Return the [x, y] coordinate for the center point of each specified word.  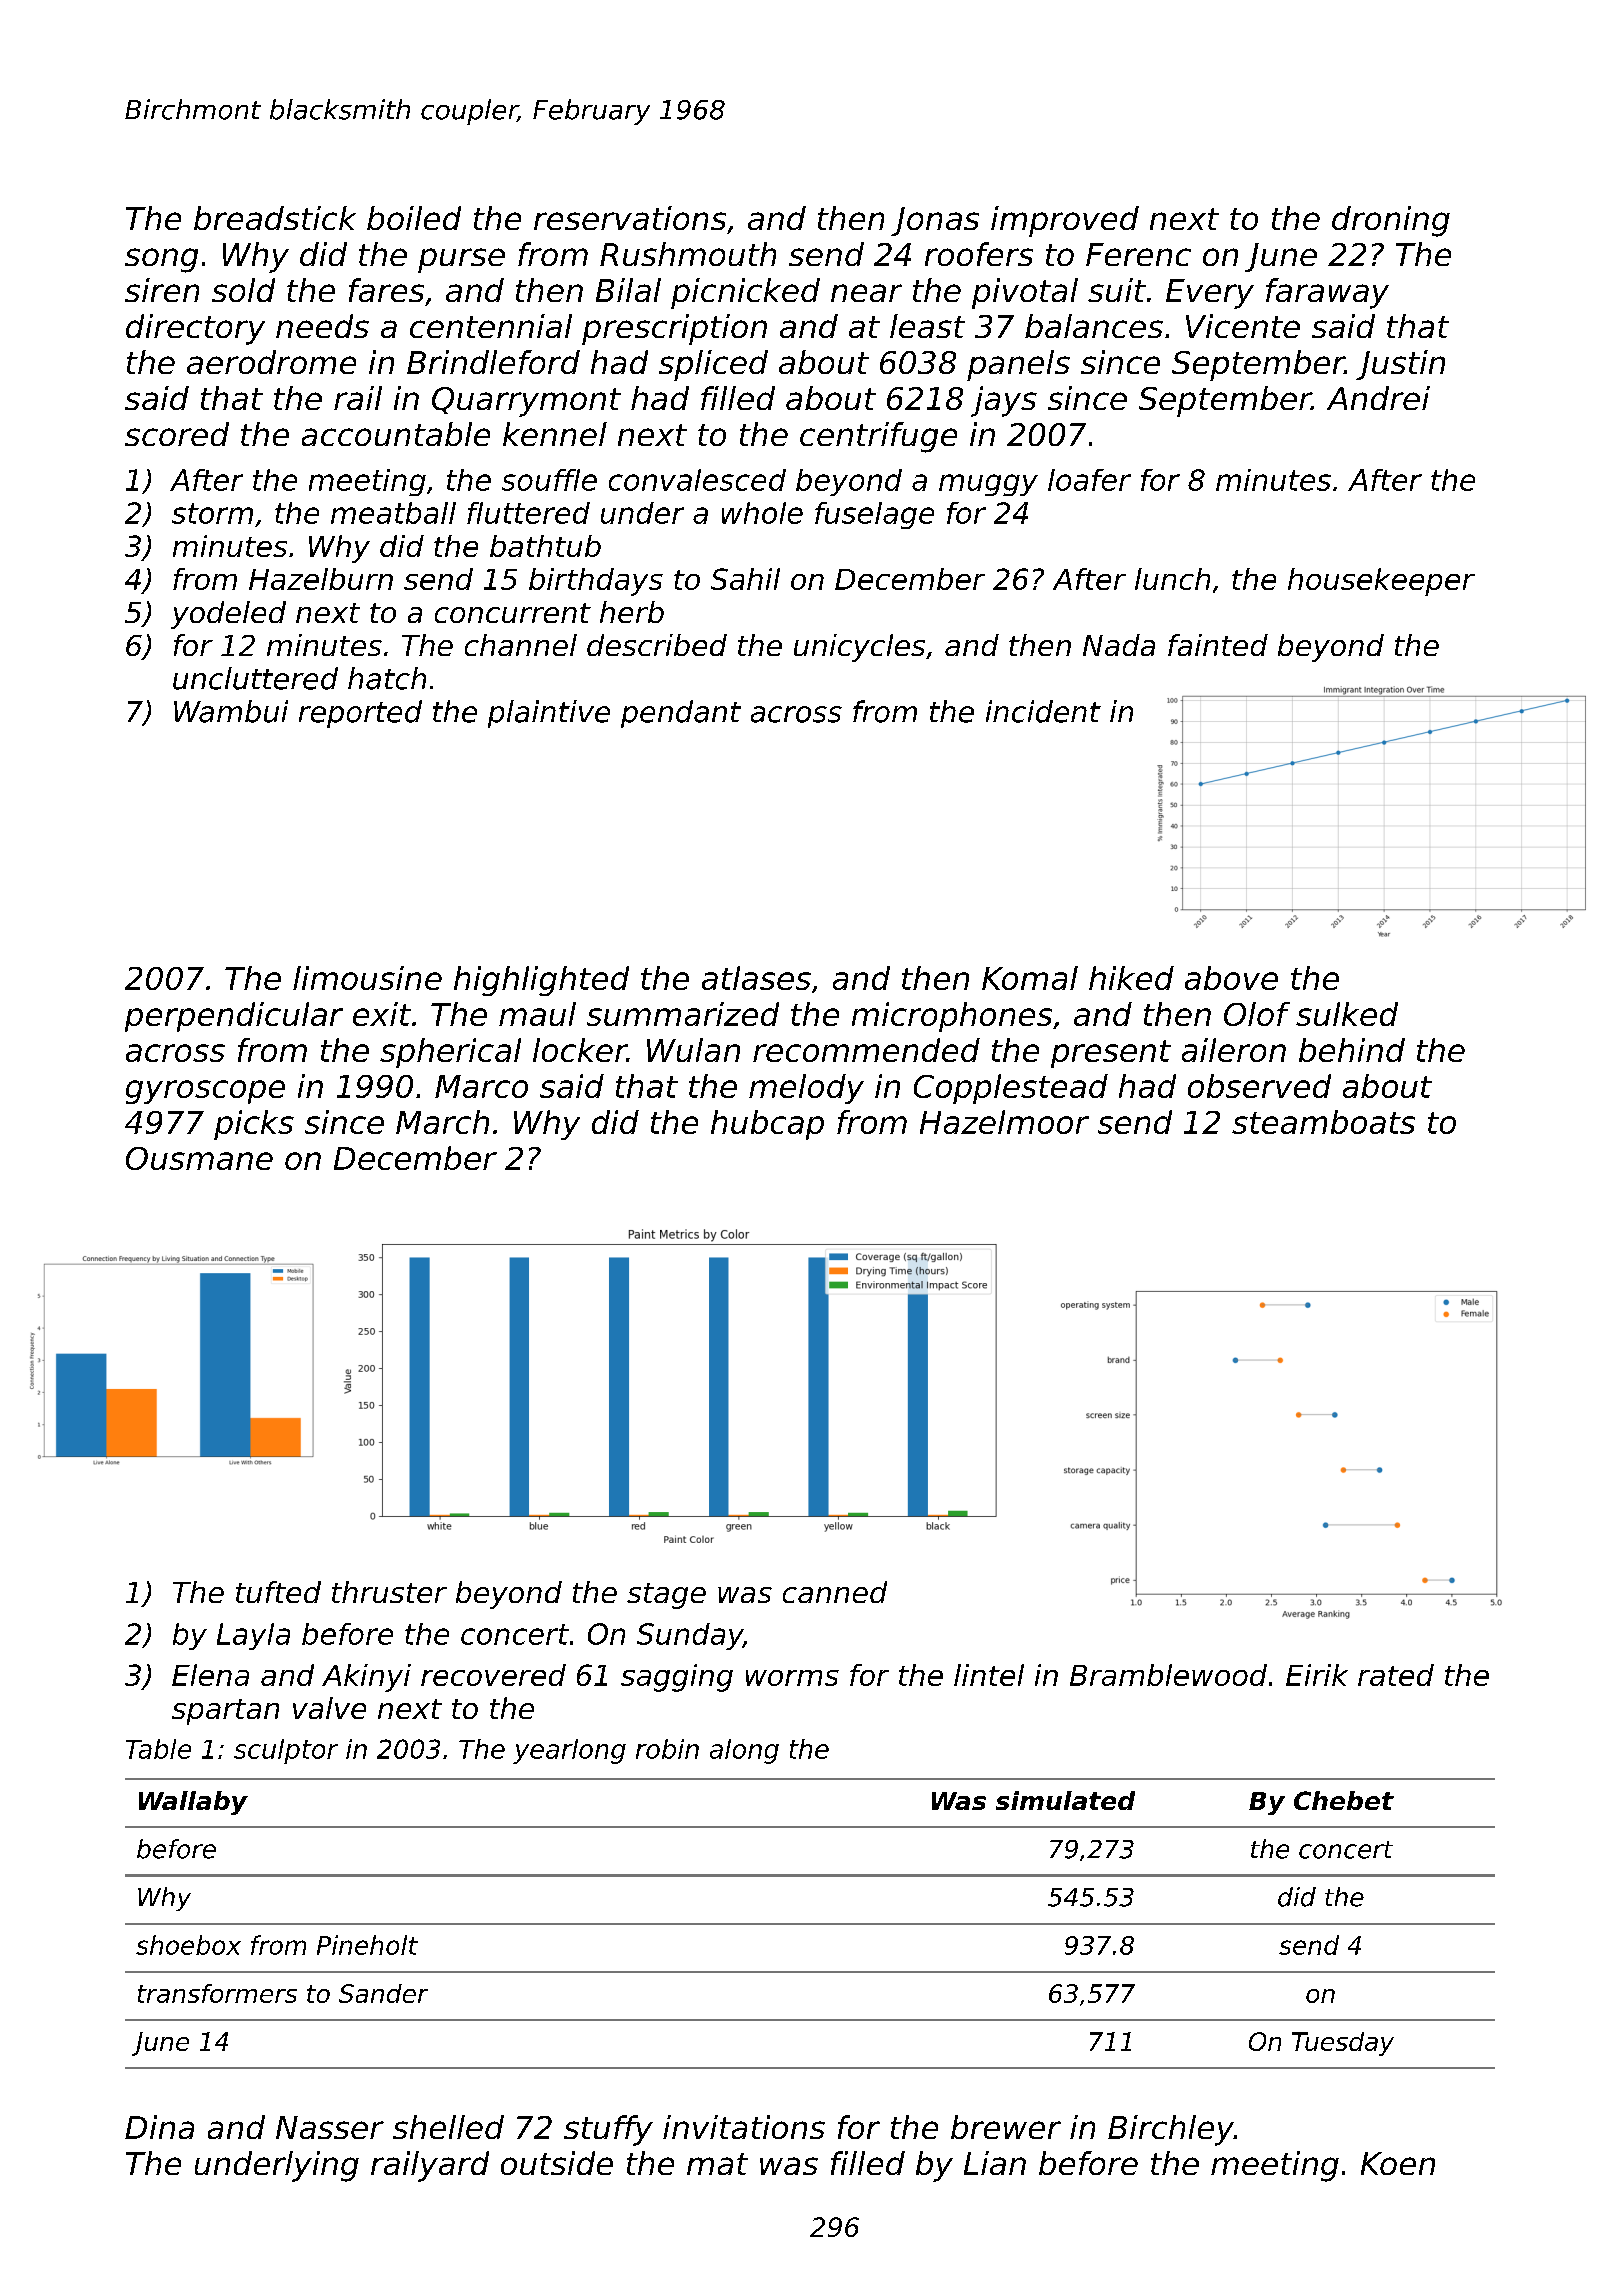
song [161, 260]
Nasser [330, 2127]
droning [1391, 221]
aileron [1234, 1050]
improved [1065, 221]
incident [1043, 711]
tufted [278, 1592]
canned [835, 1592]
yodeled [228, 615]
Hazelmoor [1004, 1122]
